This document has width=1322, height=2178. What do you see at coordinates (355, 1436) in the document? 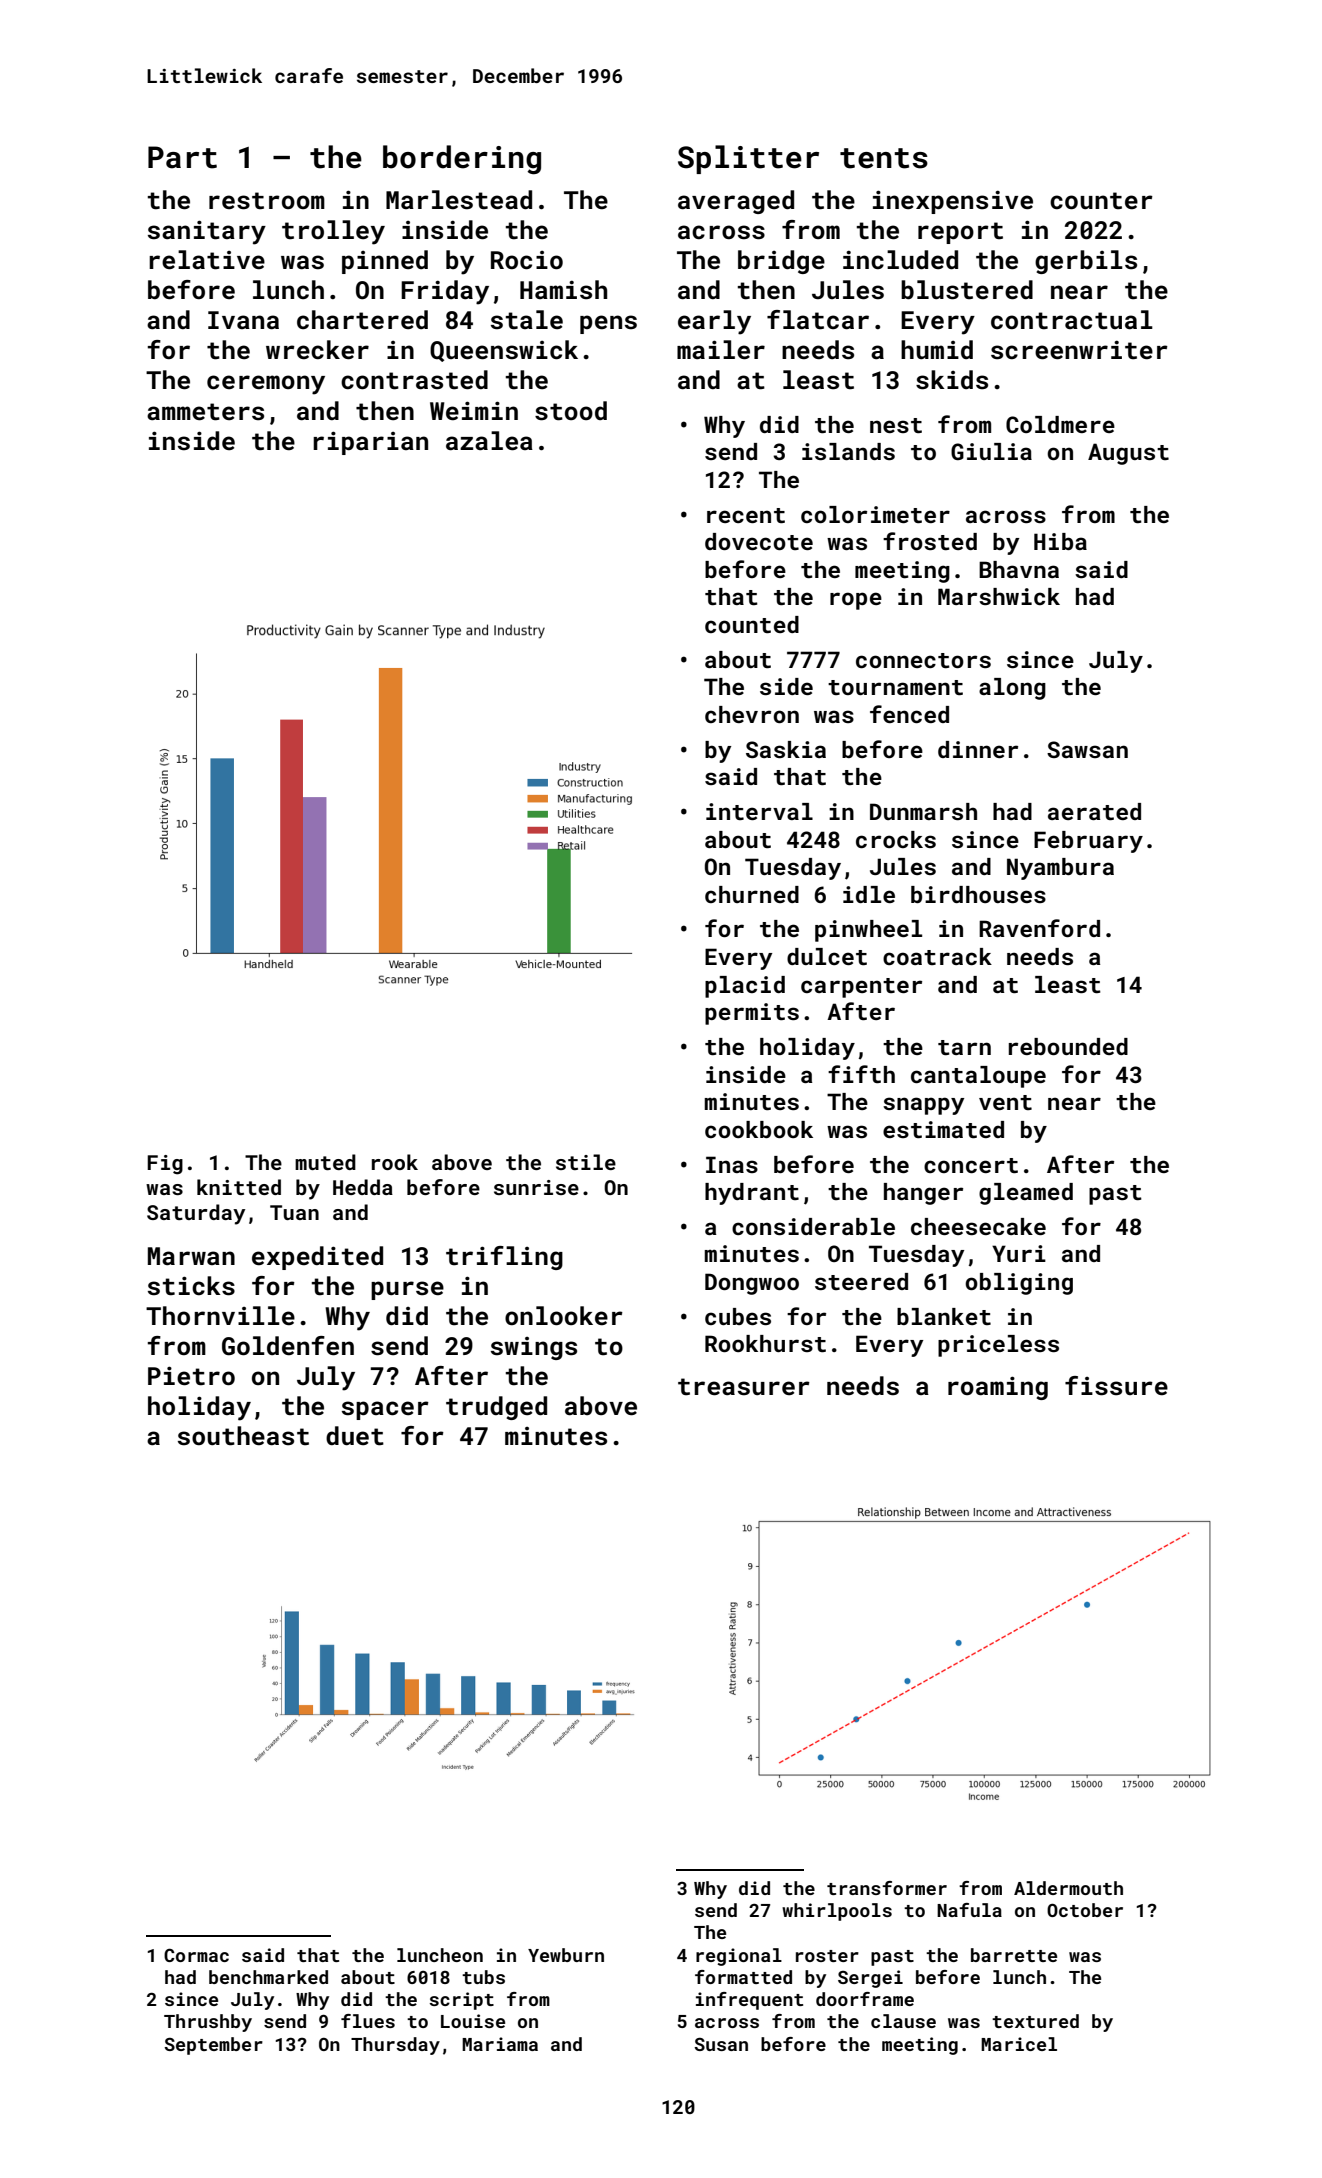
I see `duet` at bounding box center [355, 1436].
